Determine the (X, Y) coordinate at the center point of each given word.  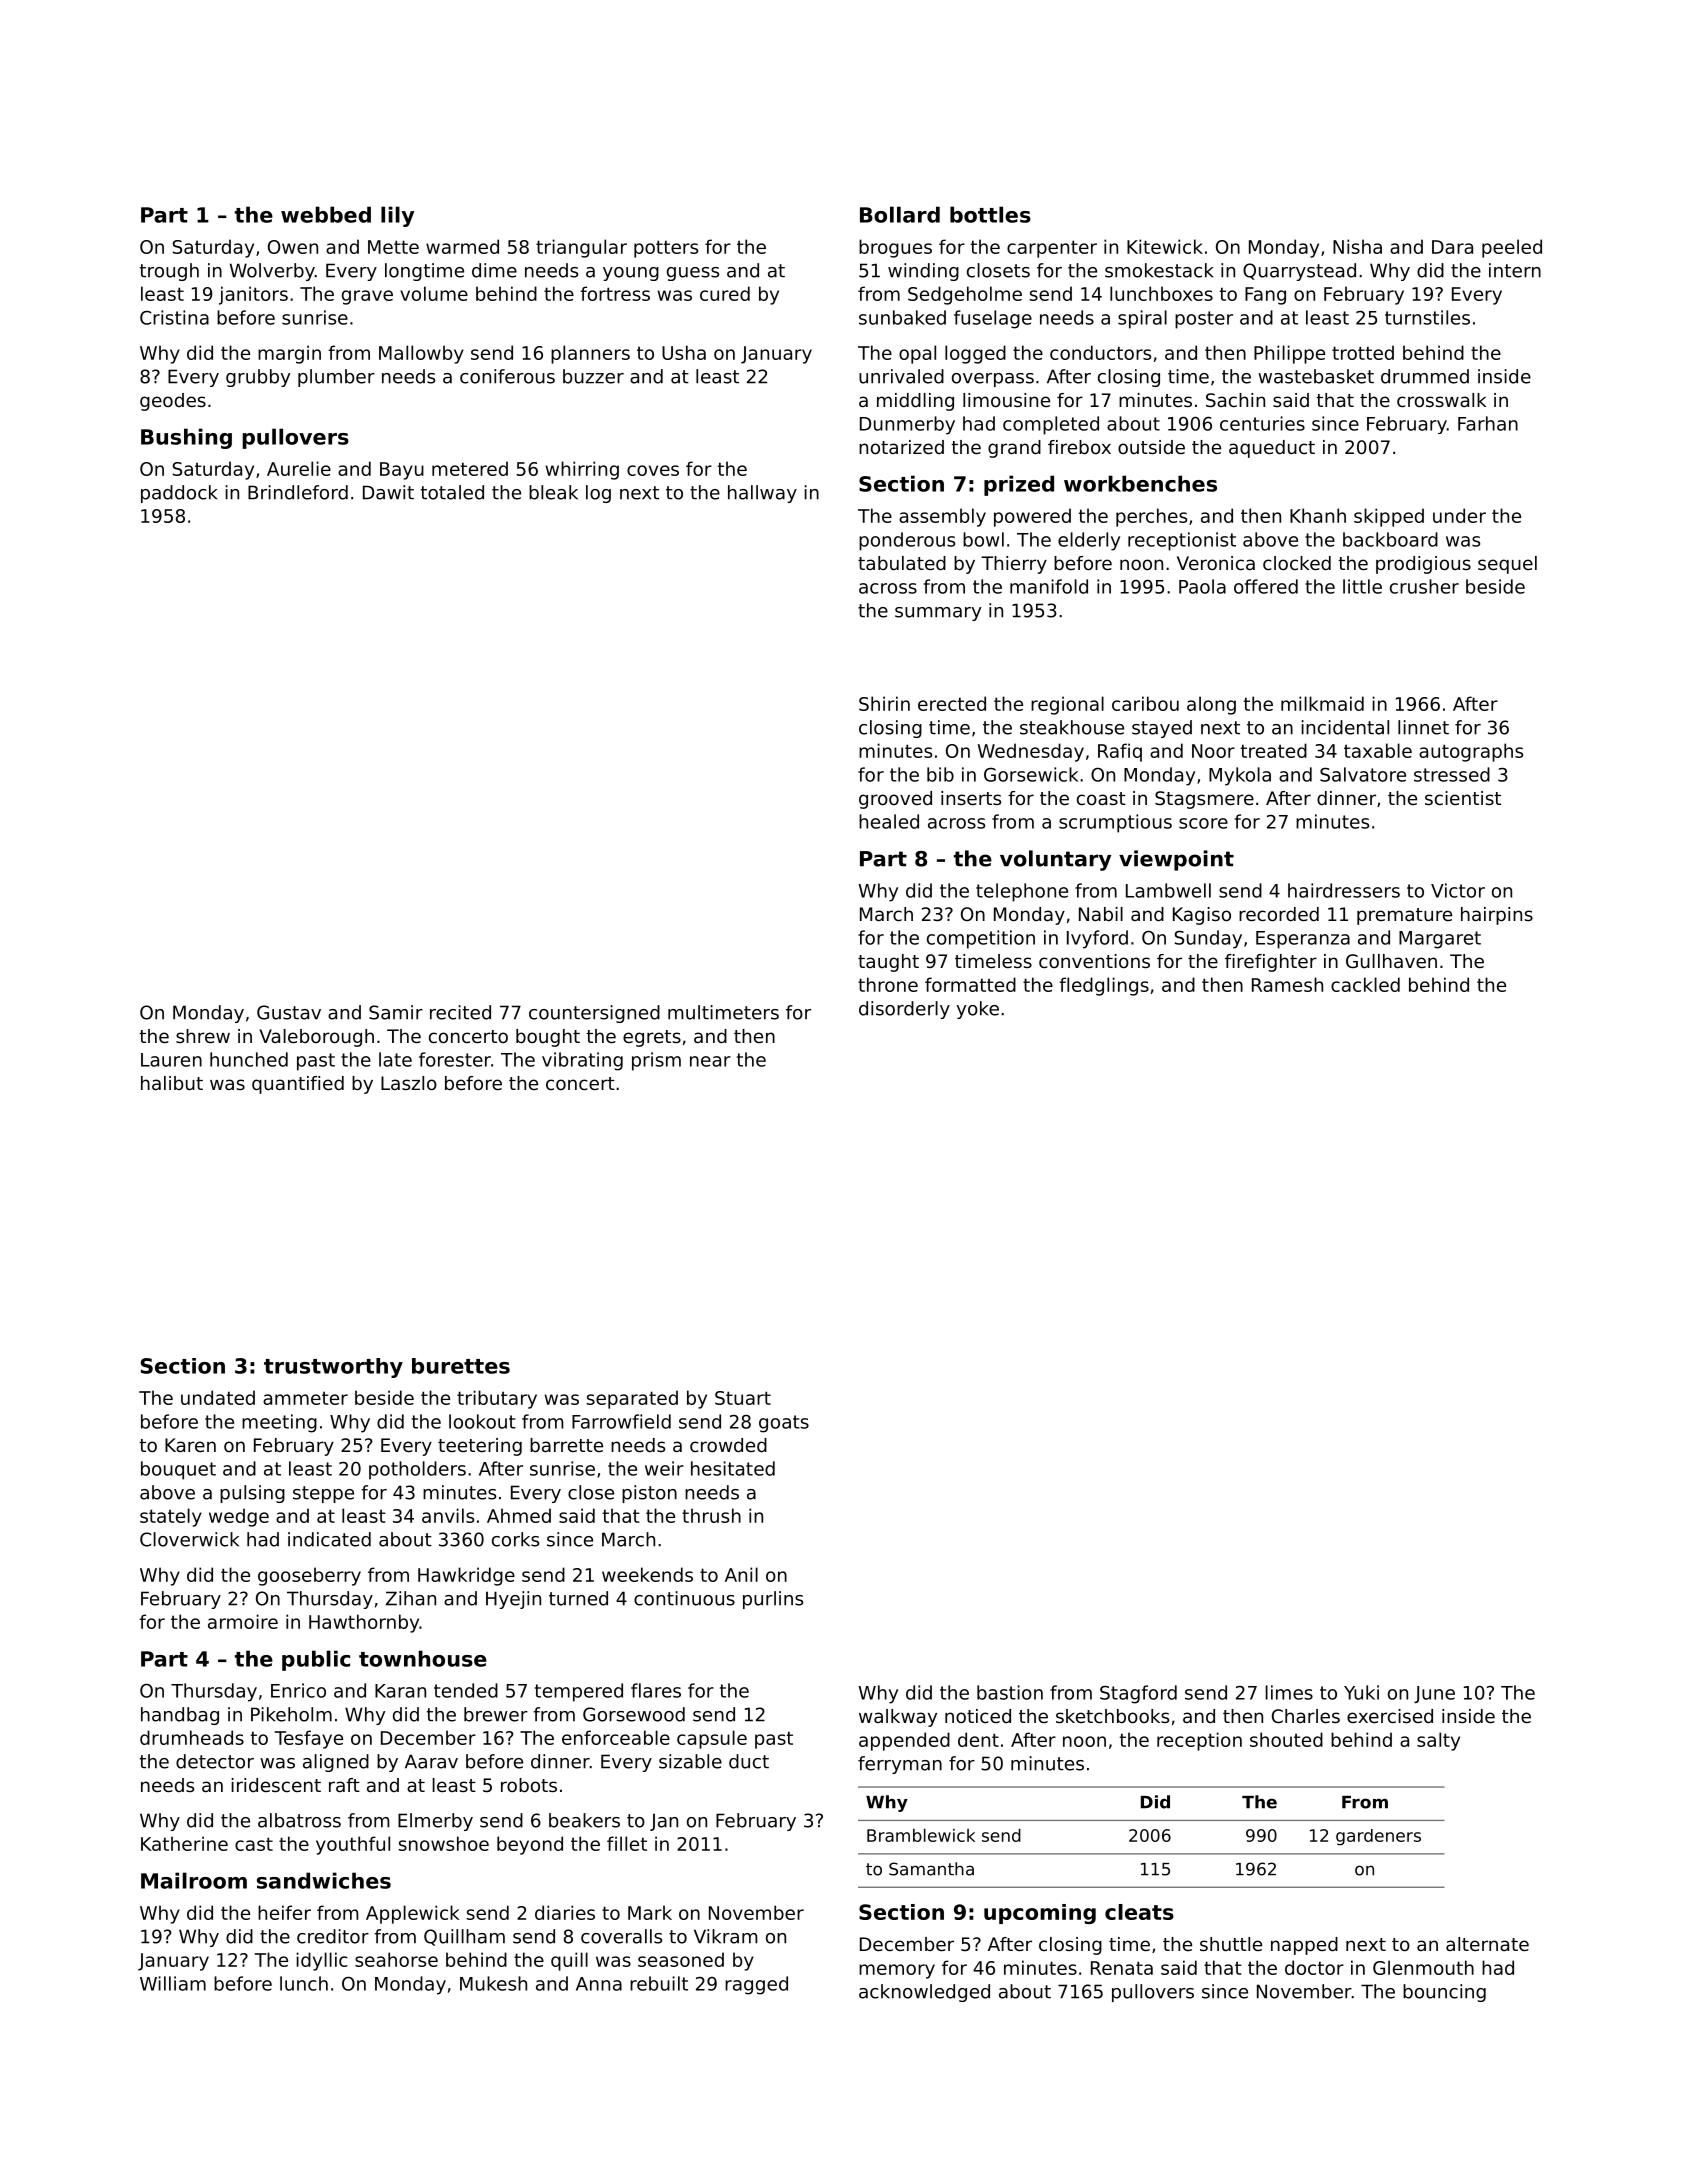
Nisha (1357, 246)
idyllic (322, 1961)
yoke (978, 1010)
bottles (990, 214)
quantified (298, 1085)
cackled (1365, 984)
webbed (326, 214)
